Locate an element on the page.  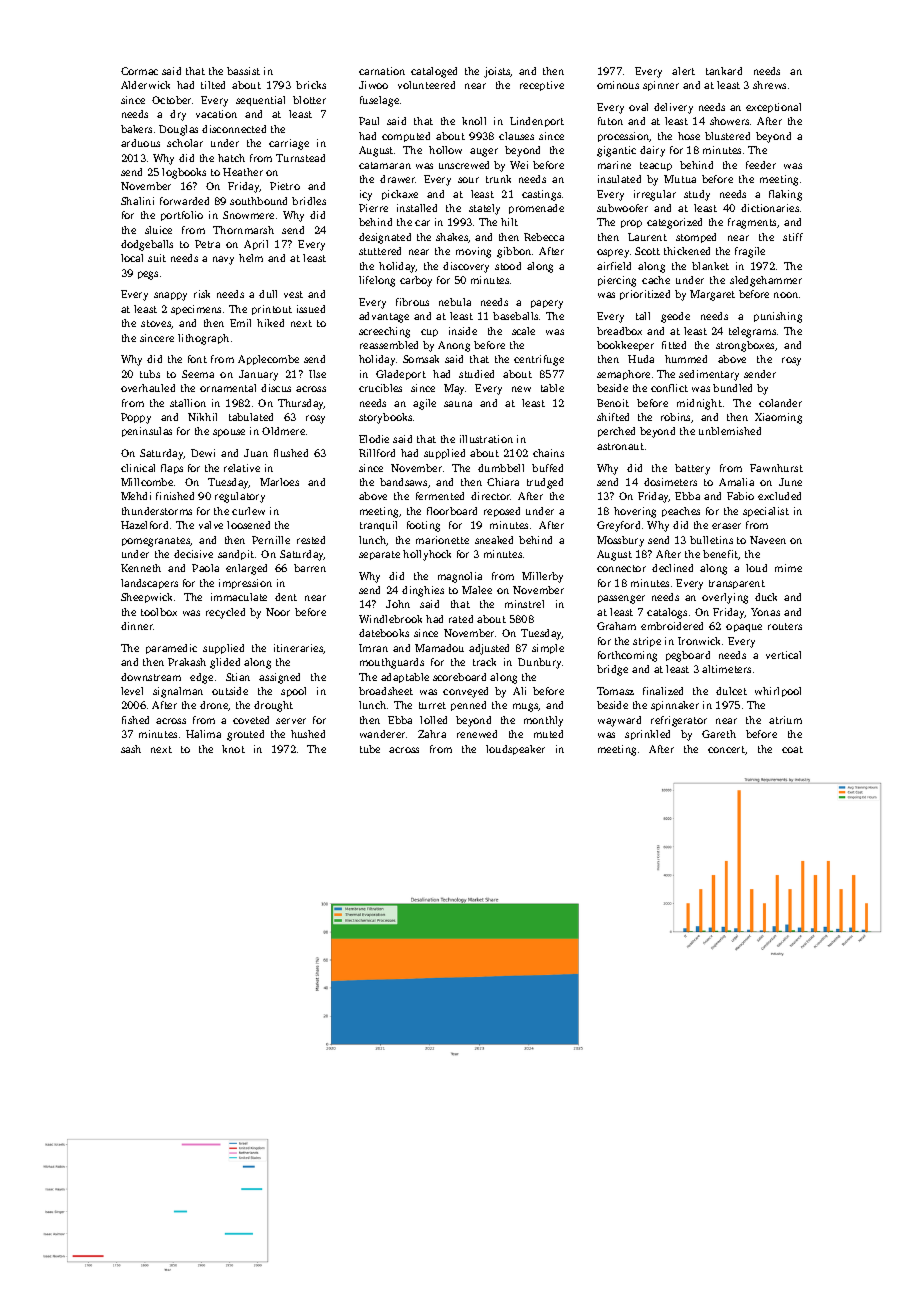
joists is located at coordinates (497, 72).
